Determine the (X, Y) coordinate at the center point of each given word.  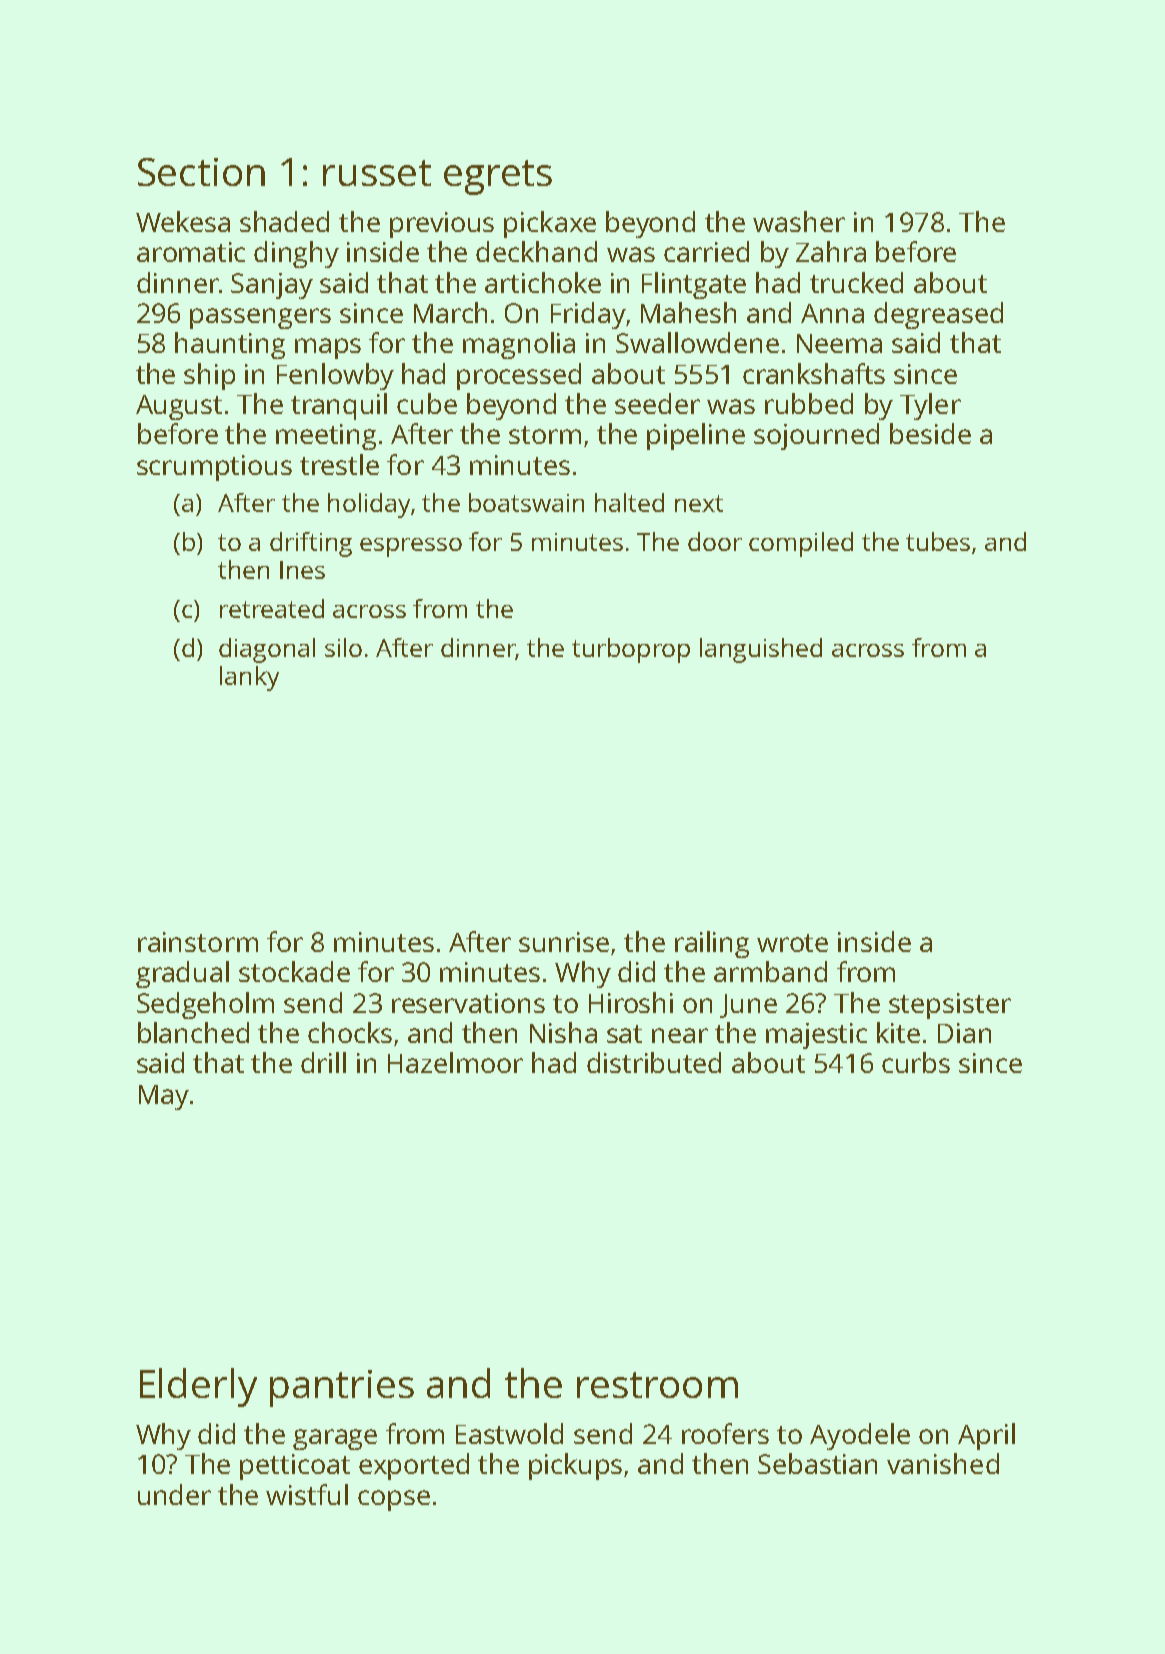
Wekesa (183, 221)
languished (761, 650)
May (164, 1097)
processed (519, 376)
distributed (654, 1062)
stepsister (950, 1006)
